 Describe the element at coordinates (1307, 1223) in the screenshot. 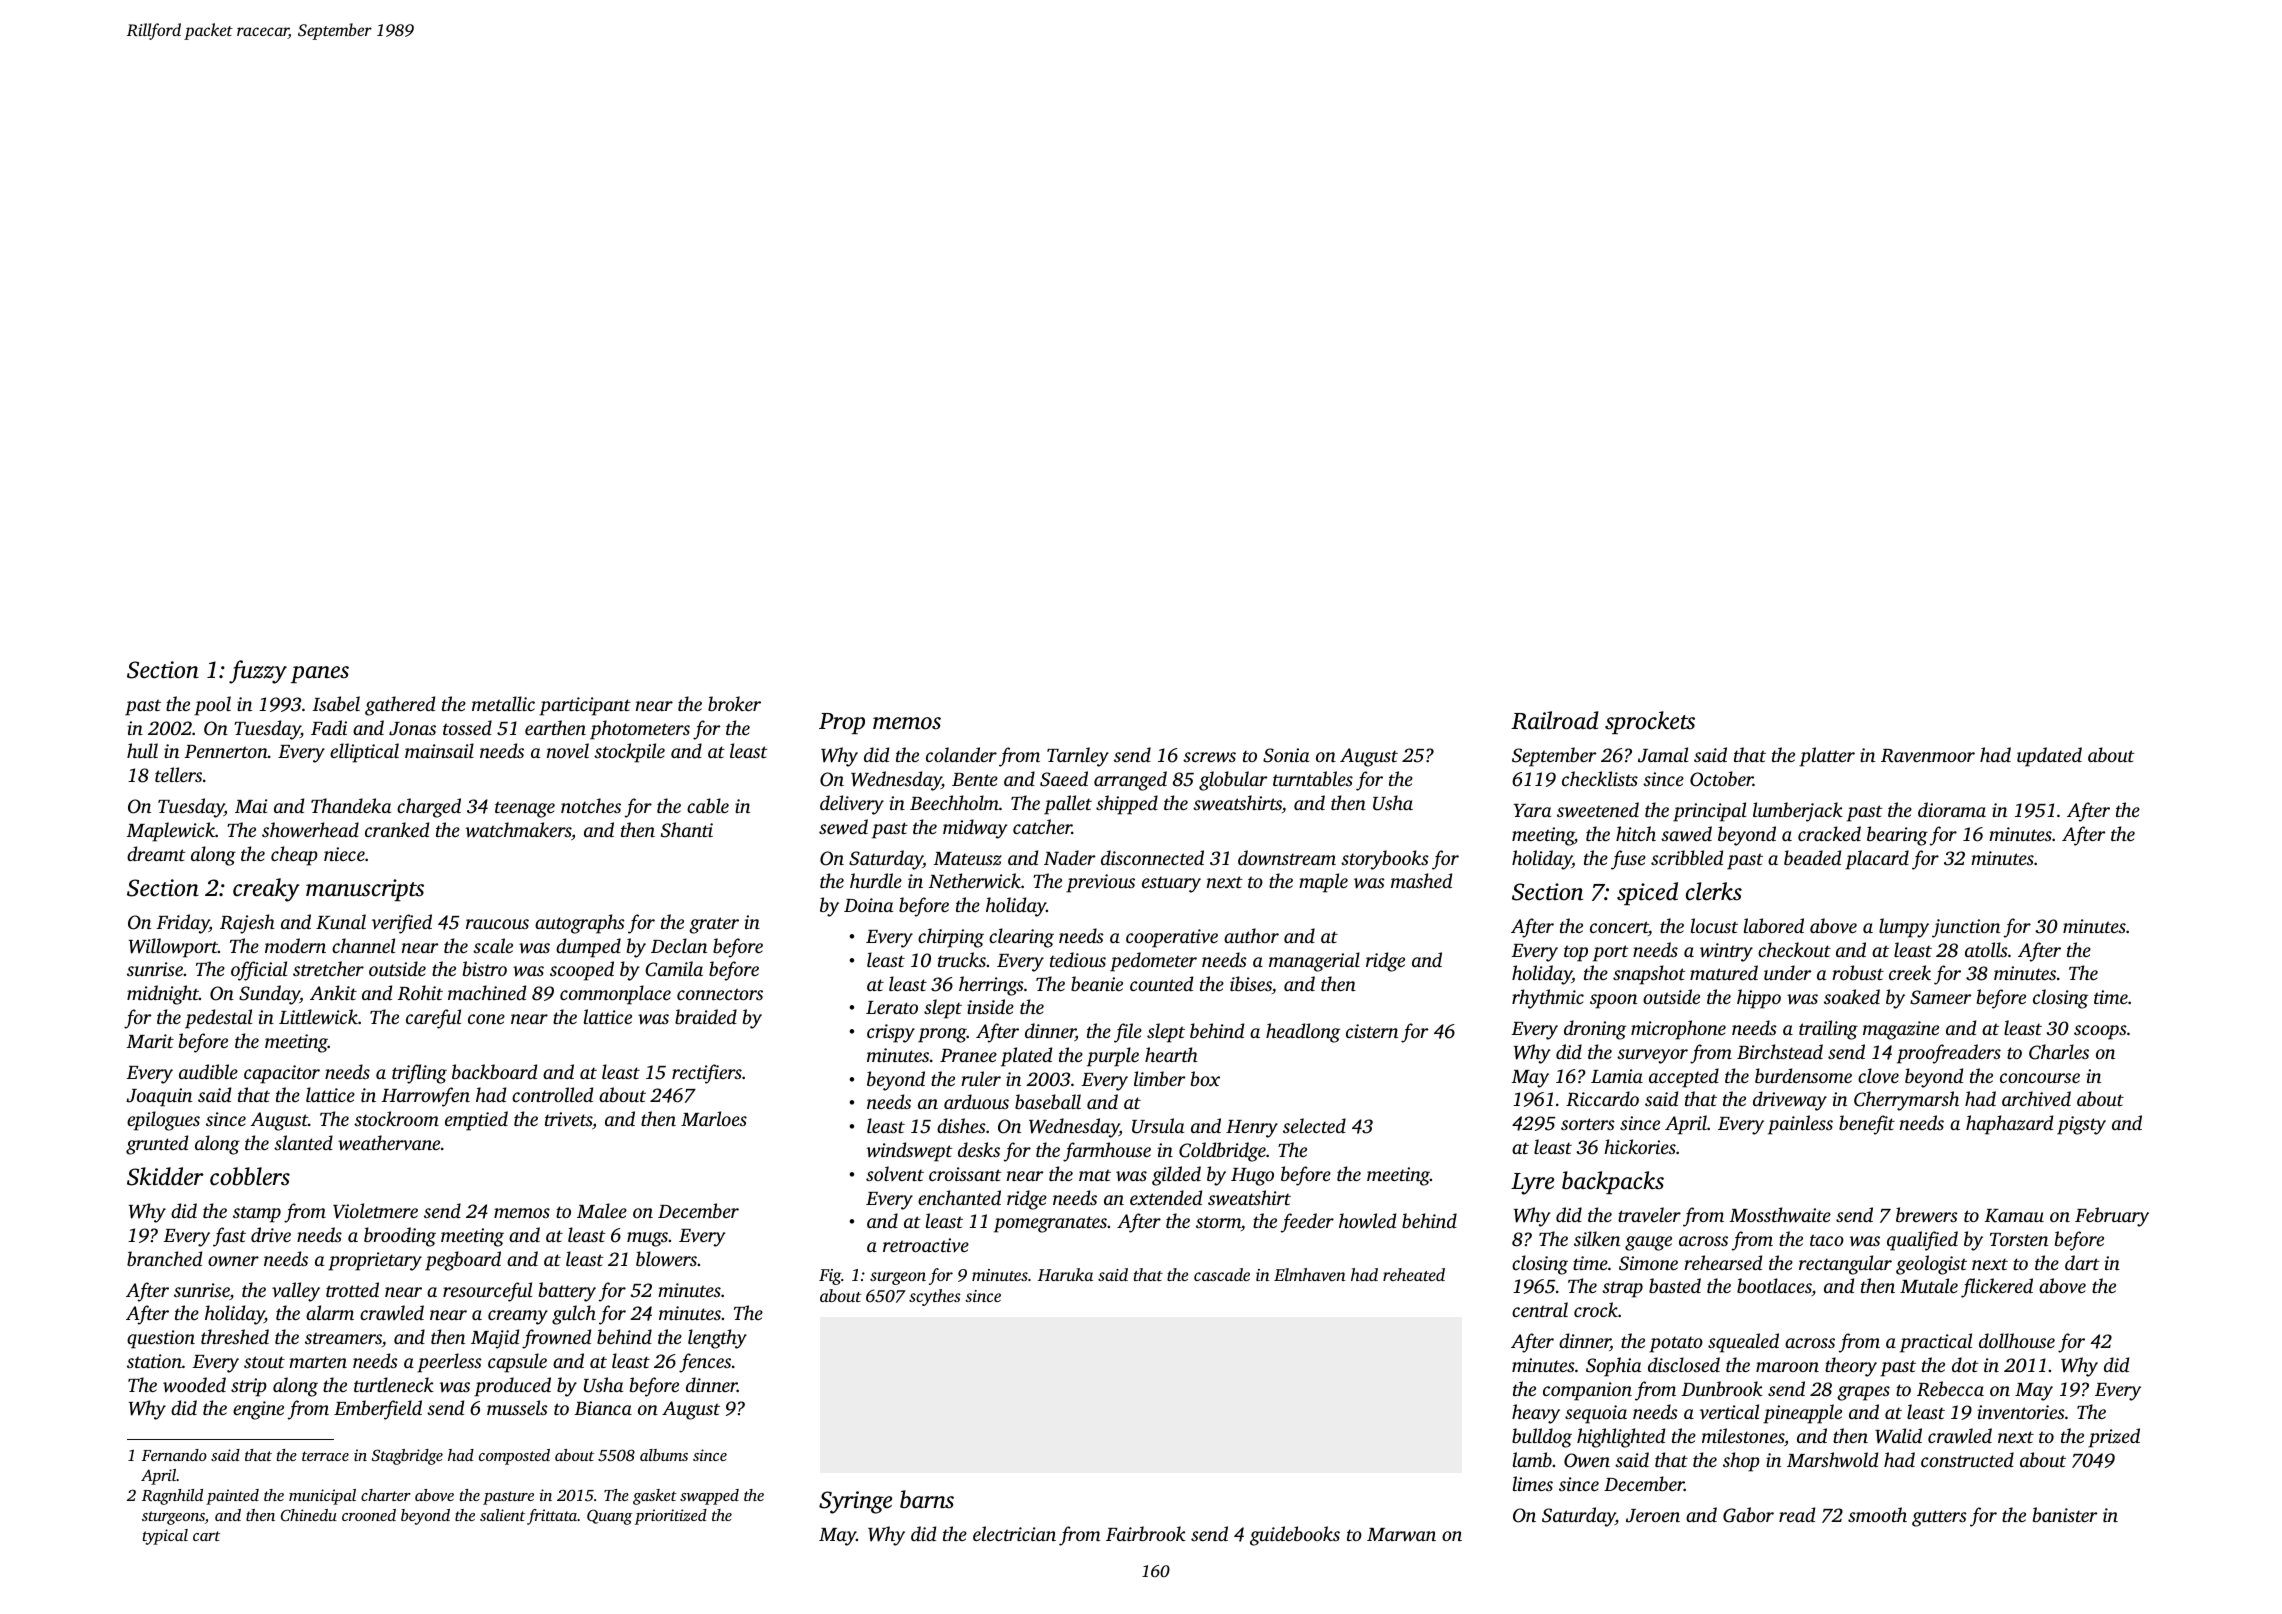

I see `feeder` at that location.
